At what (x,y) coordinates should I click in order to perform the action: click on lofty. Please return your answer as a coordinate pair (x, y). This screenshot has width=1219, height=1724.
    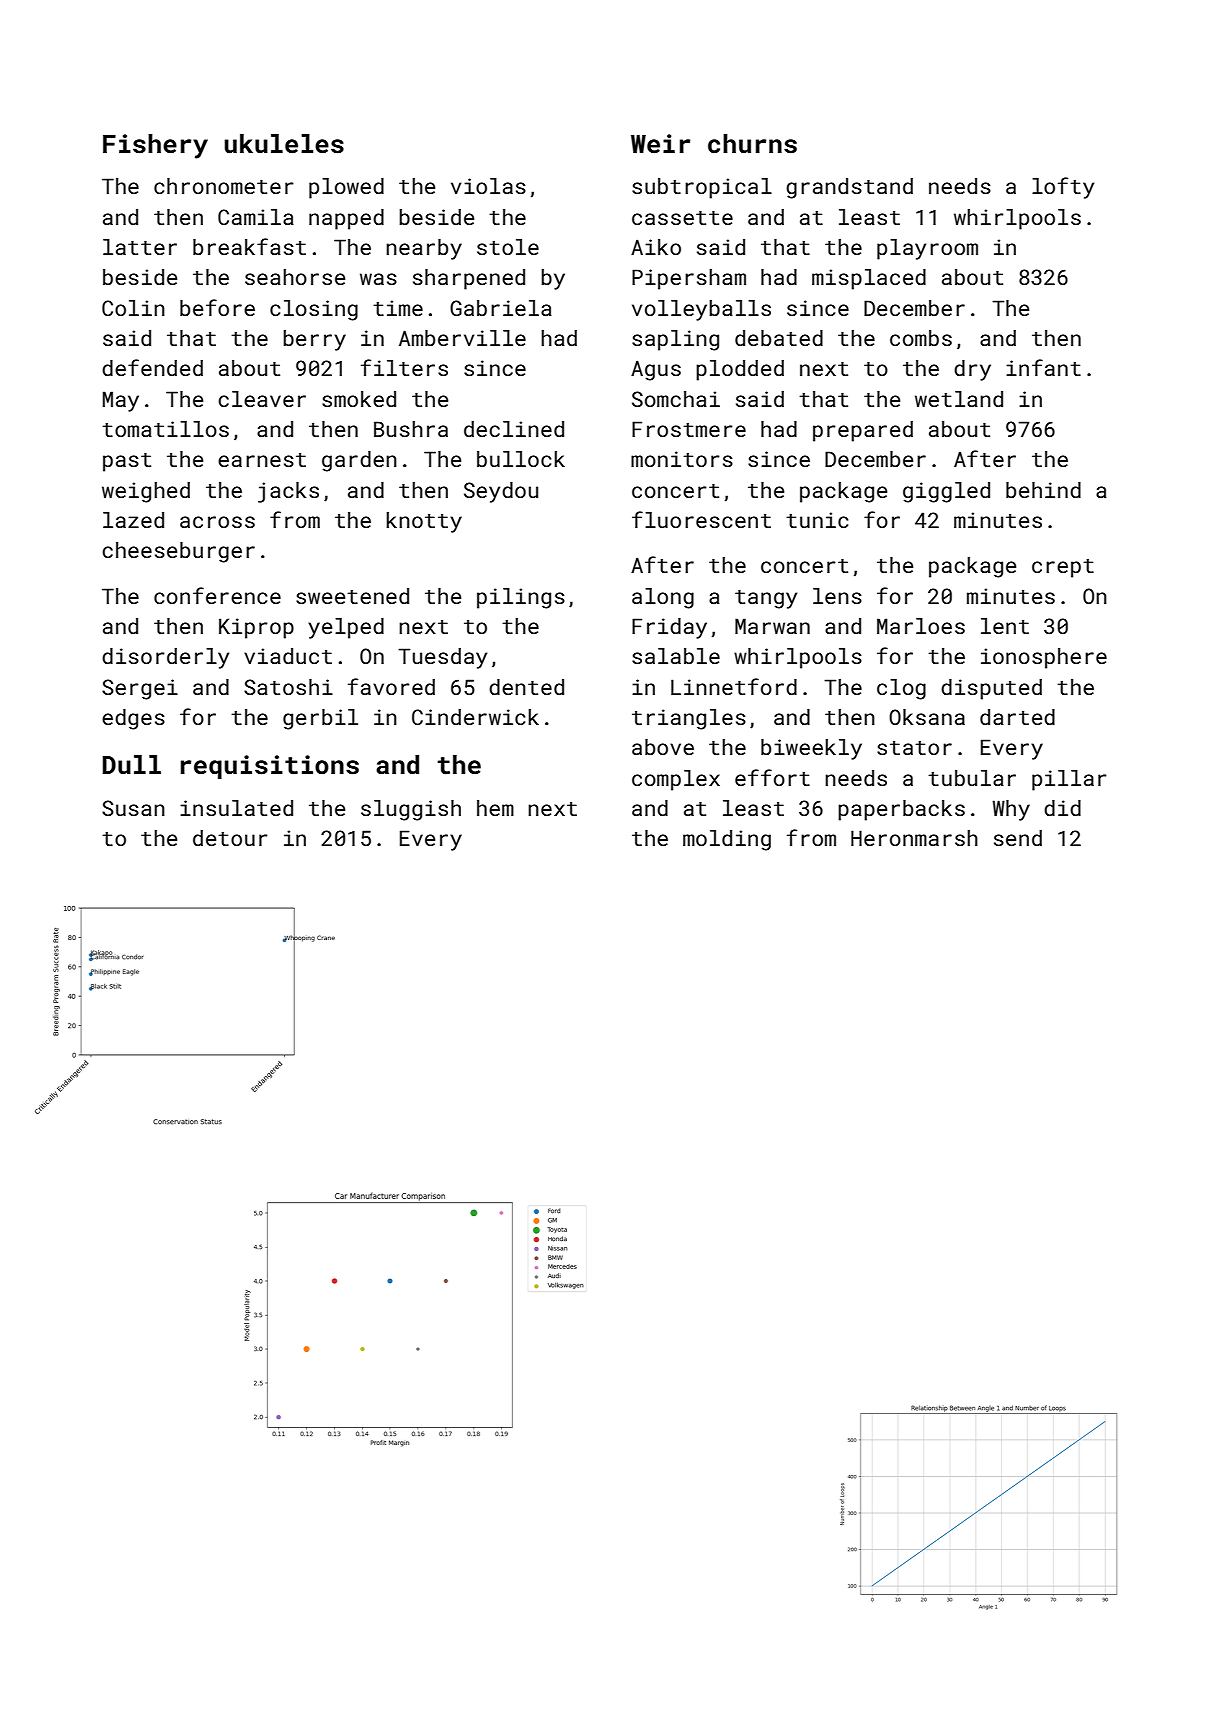
    Looking at the image, I should click on (1063, 188).
